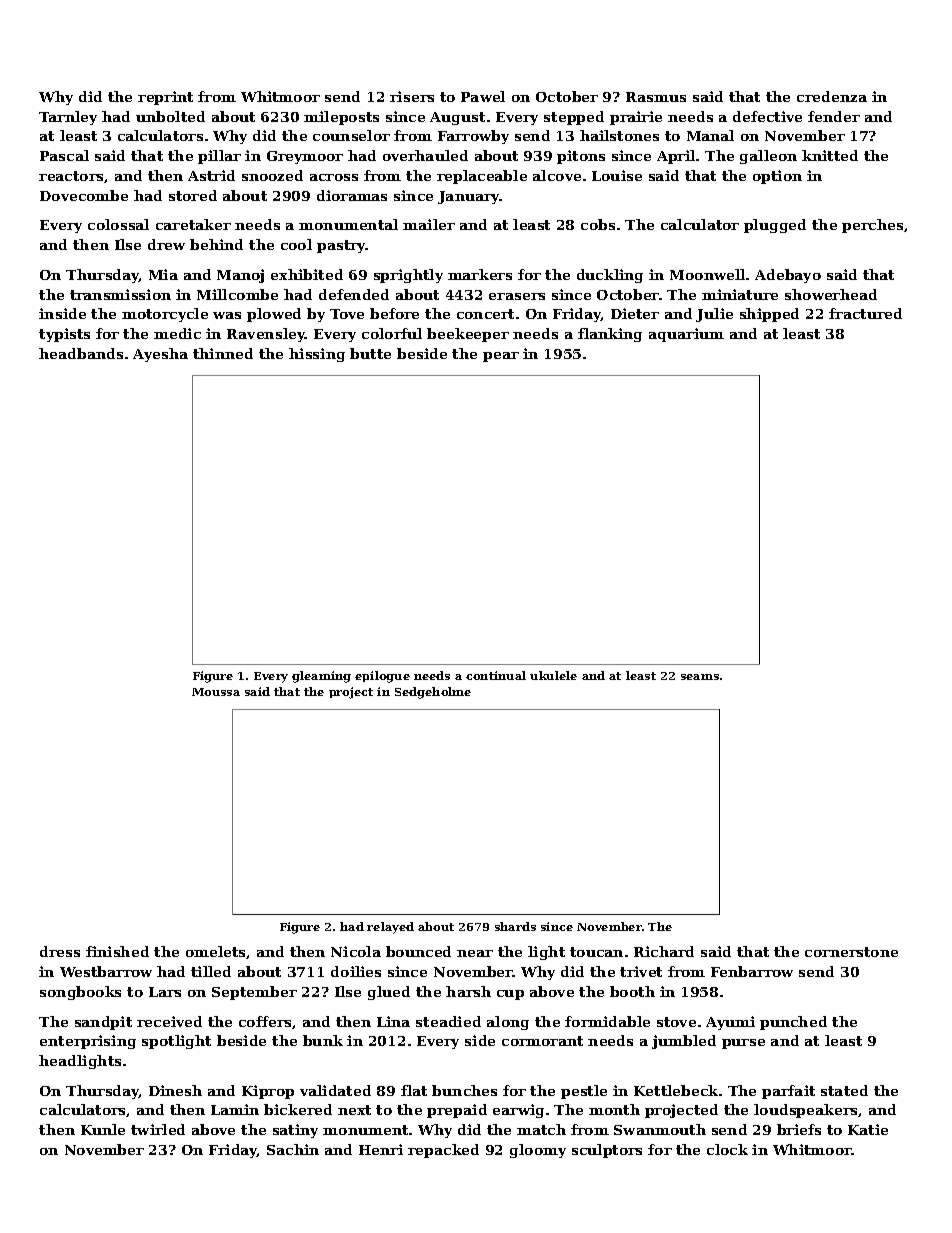  Describe the element at coordinates (81, 353) in the image. I see `headbands` at that location.
